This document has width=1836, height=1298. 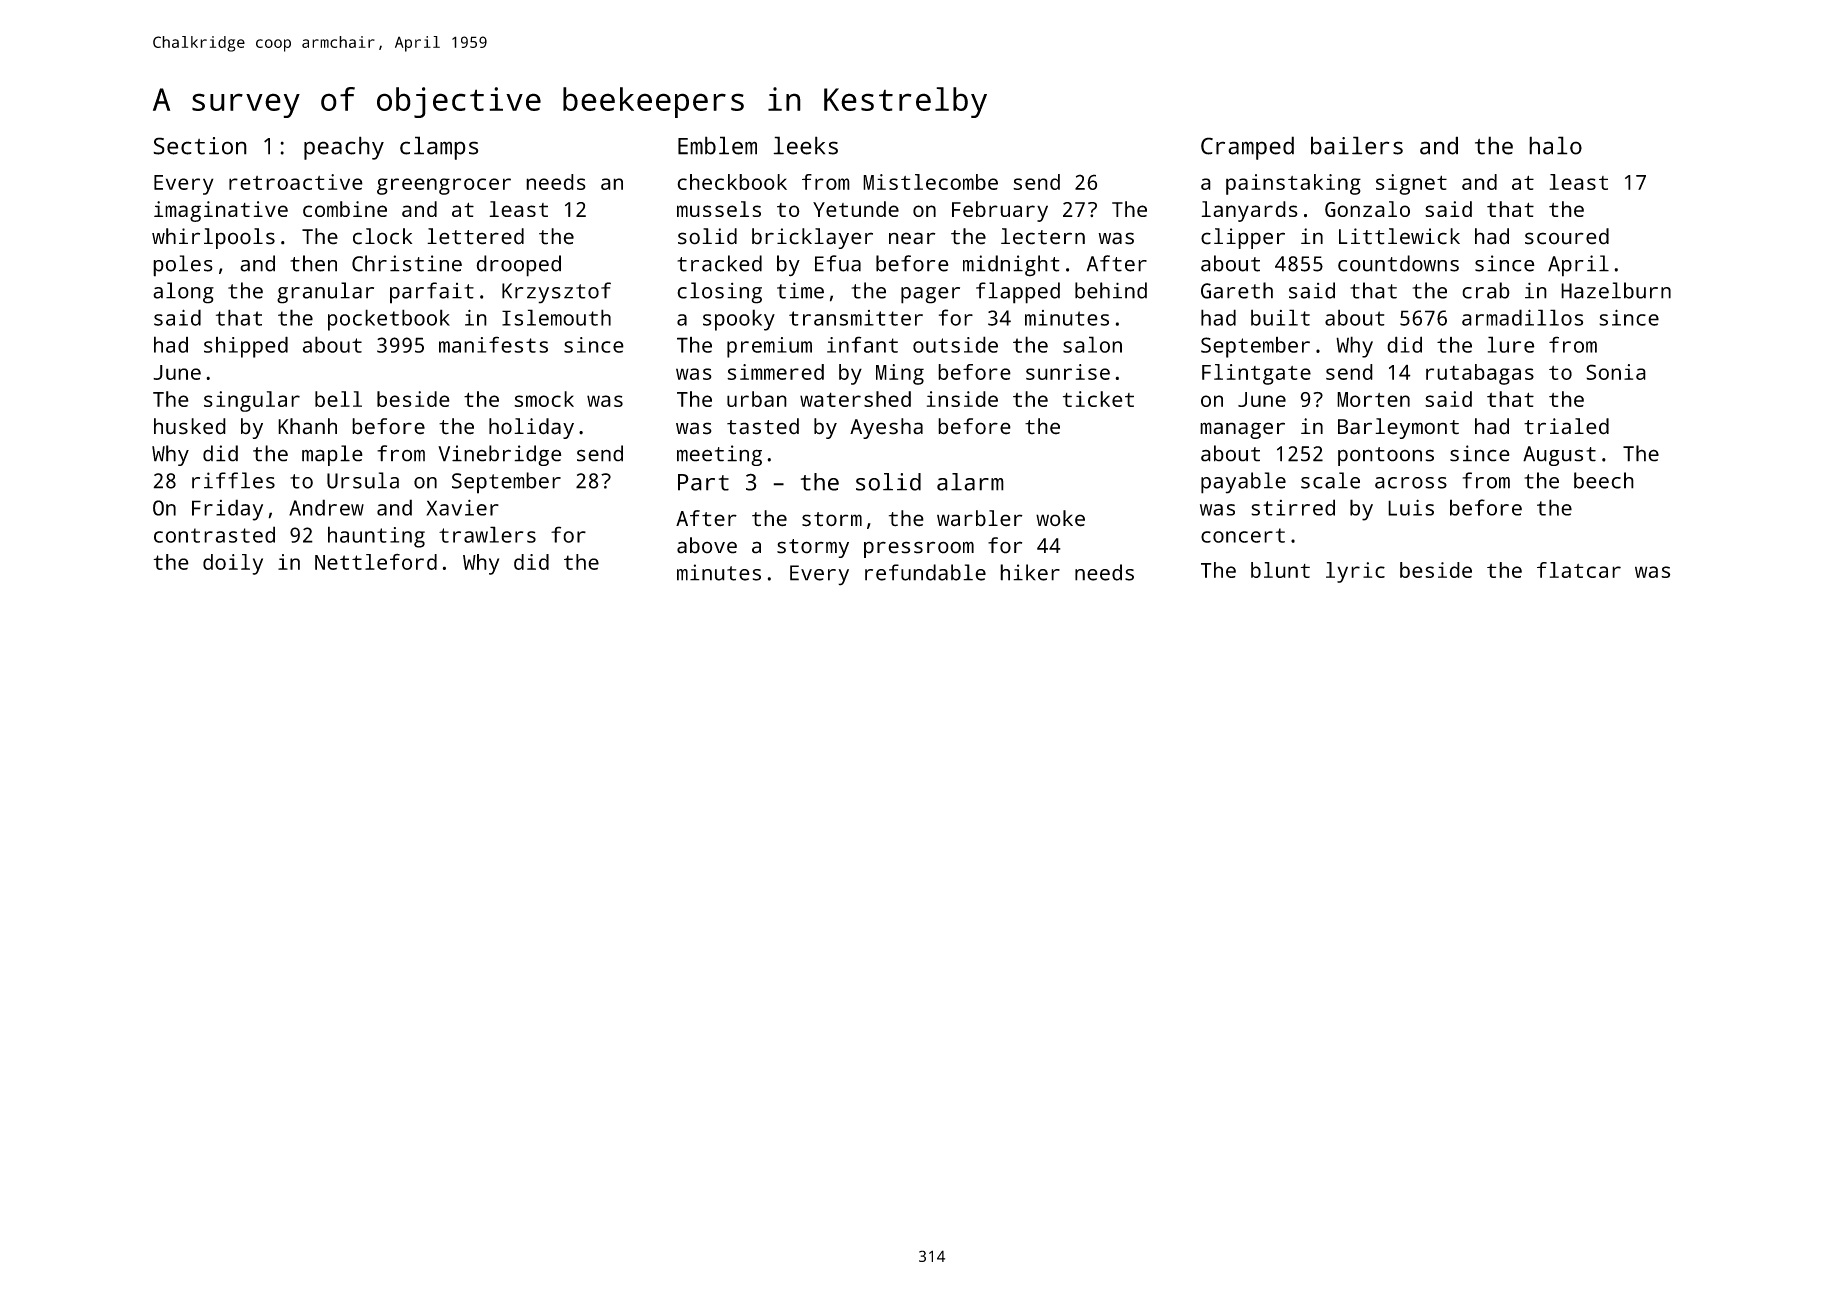 I want to click on contrasted, so click(x=214, y=534).
